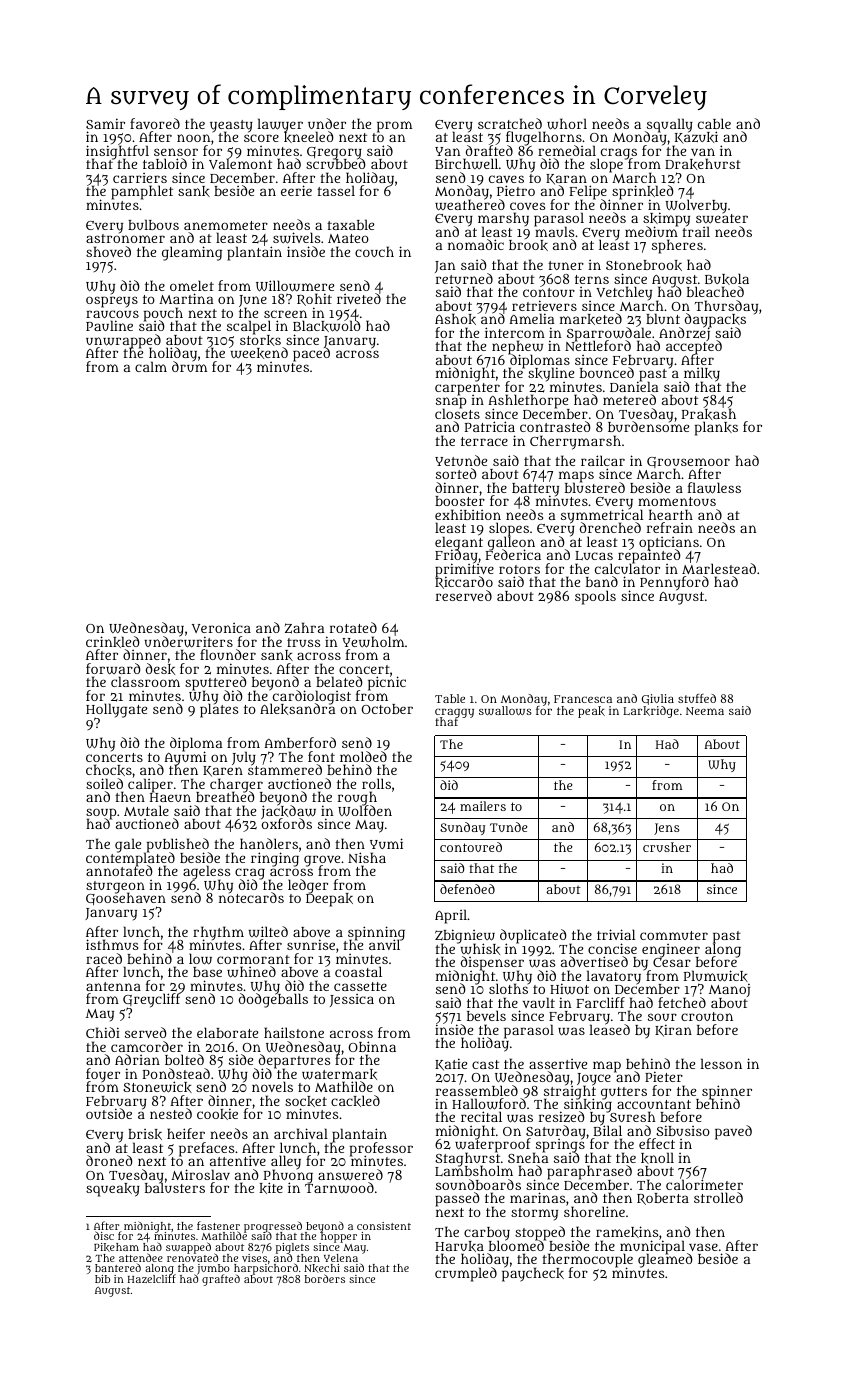 The image size is (849, 1400). What do you see at coordinates (363, 756) in the screenshot?
I see `molded` at bounding box center [363, 756].
